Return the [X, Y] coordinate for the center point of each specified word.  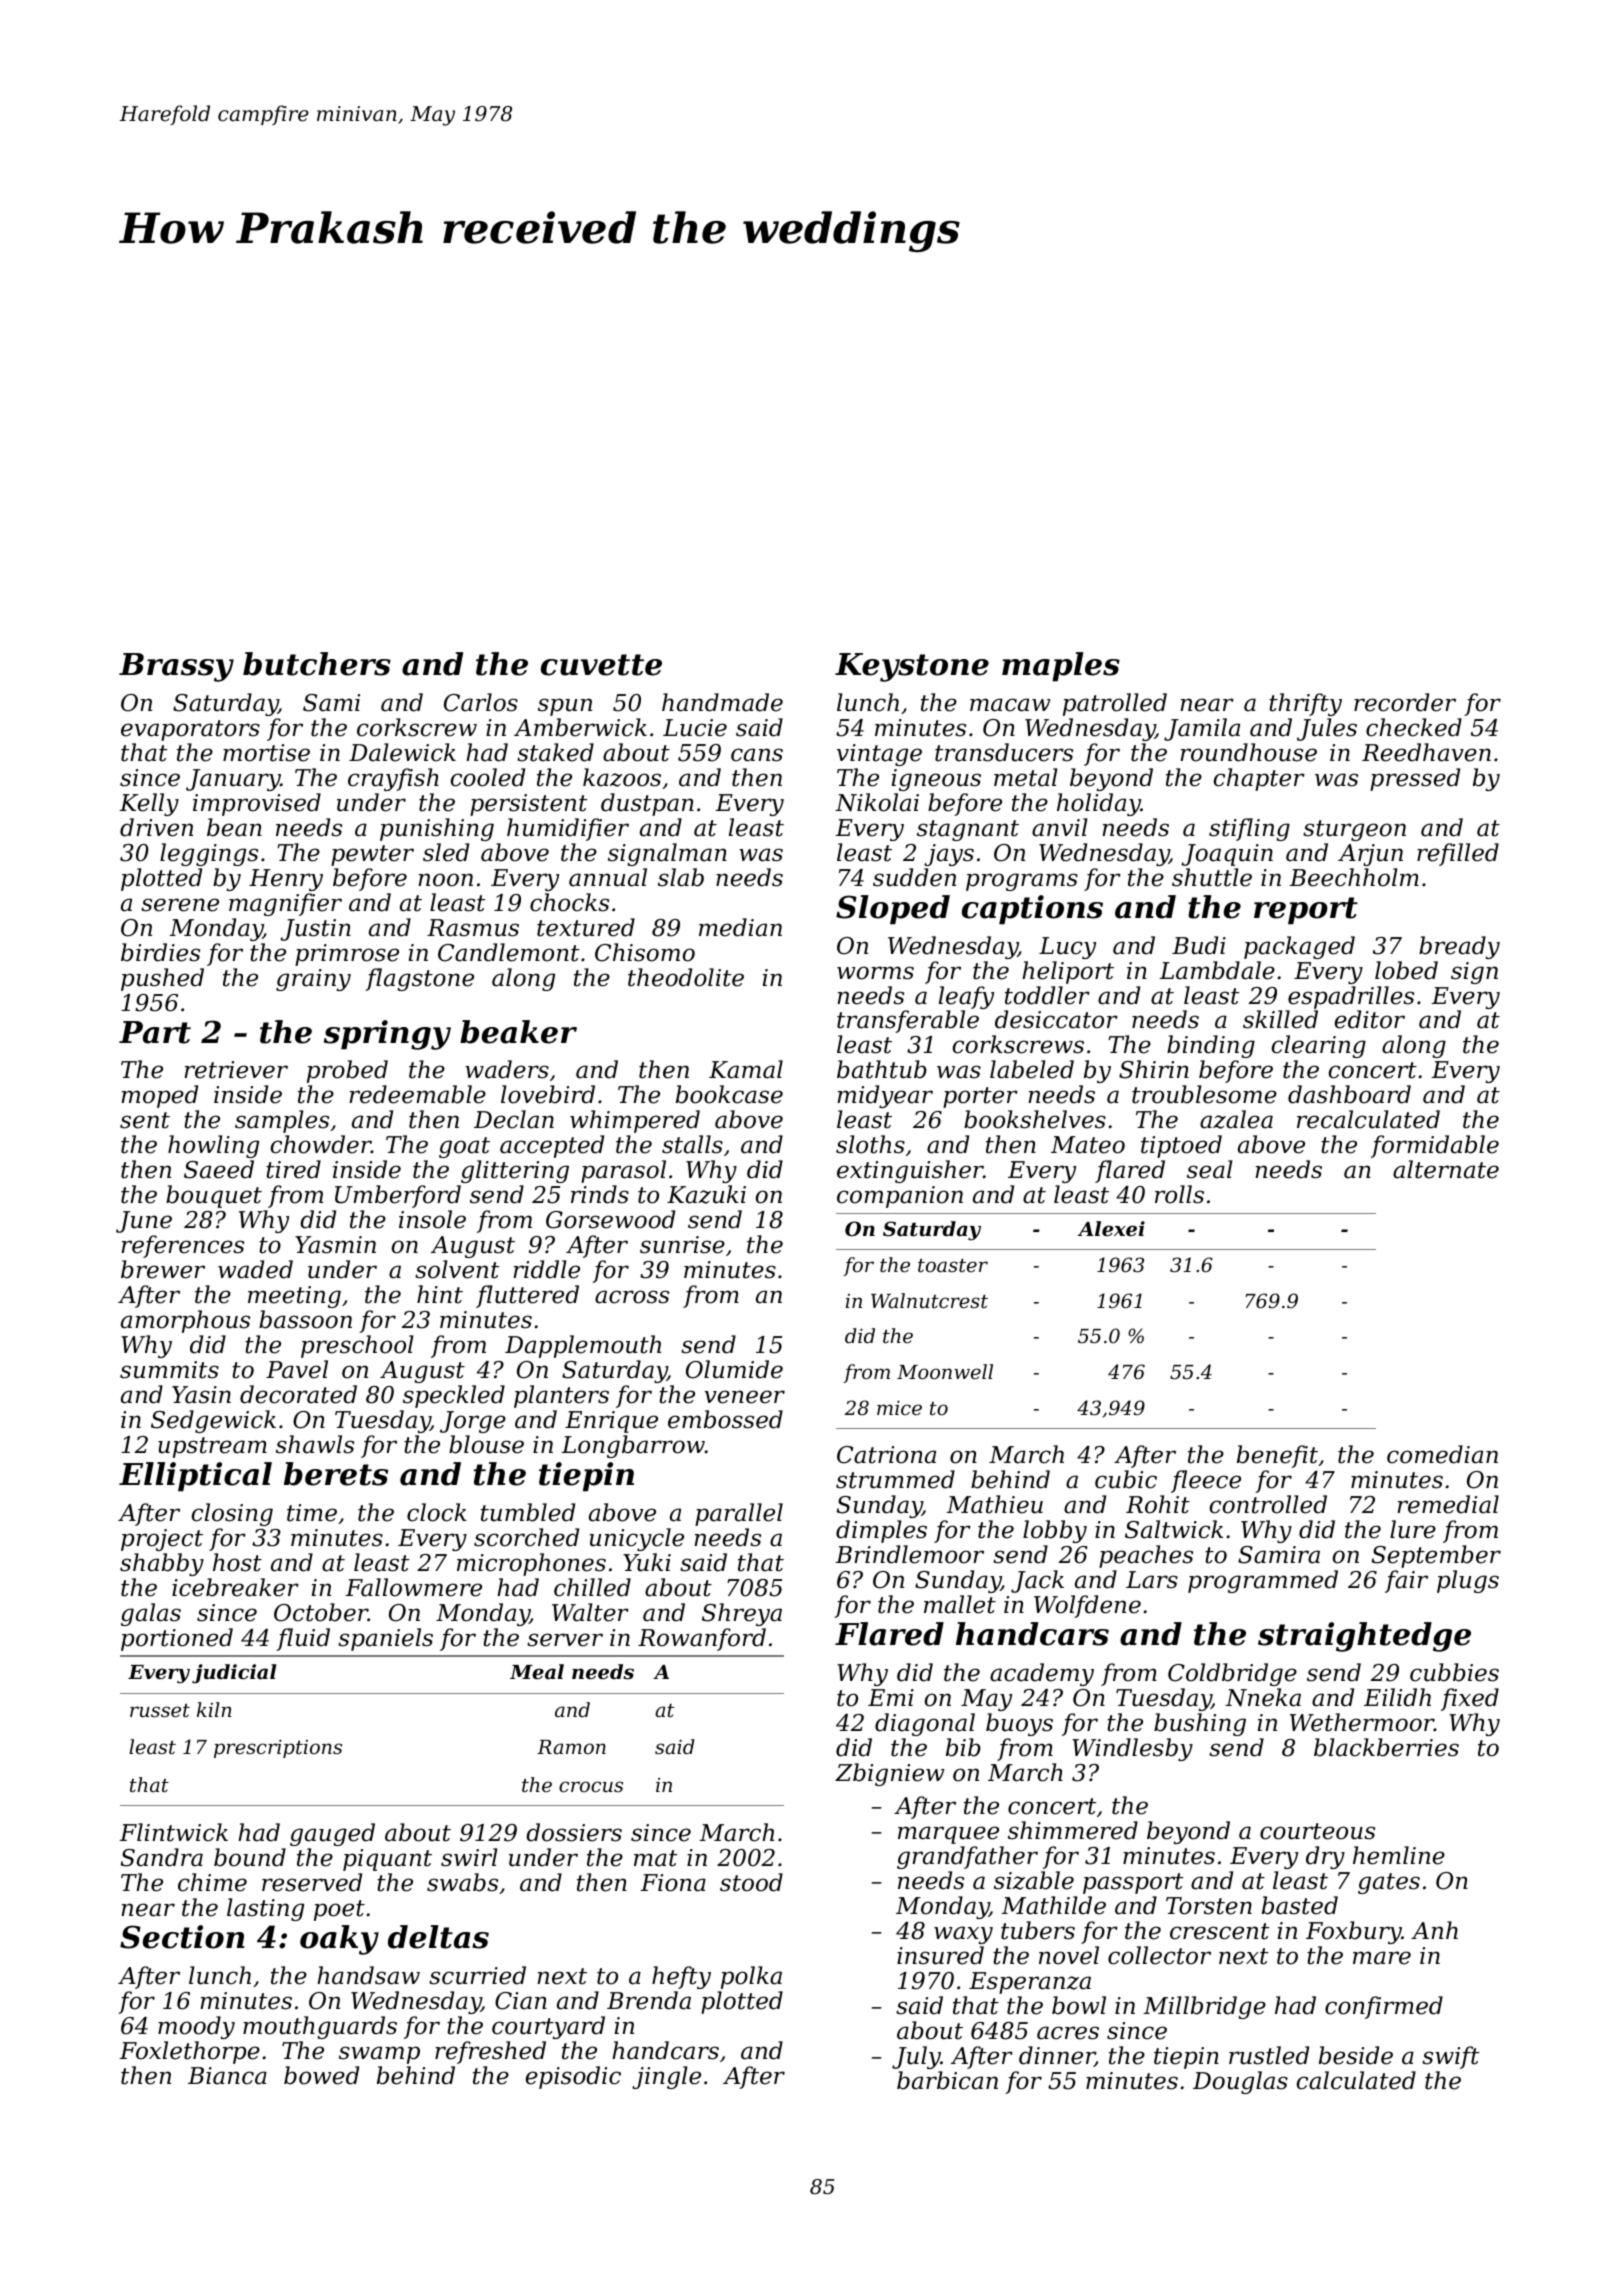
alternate [1446, 1169]
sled [446, 852]
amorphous [185, 1321]
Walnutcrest [929, 1300]
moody [196, 2027]
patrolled [1115, 704]
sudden [914, 877]
